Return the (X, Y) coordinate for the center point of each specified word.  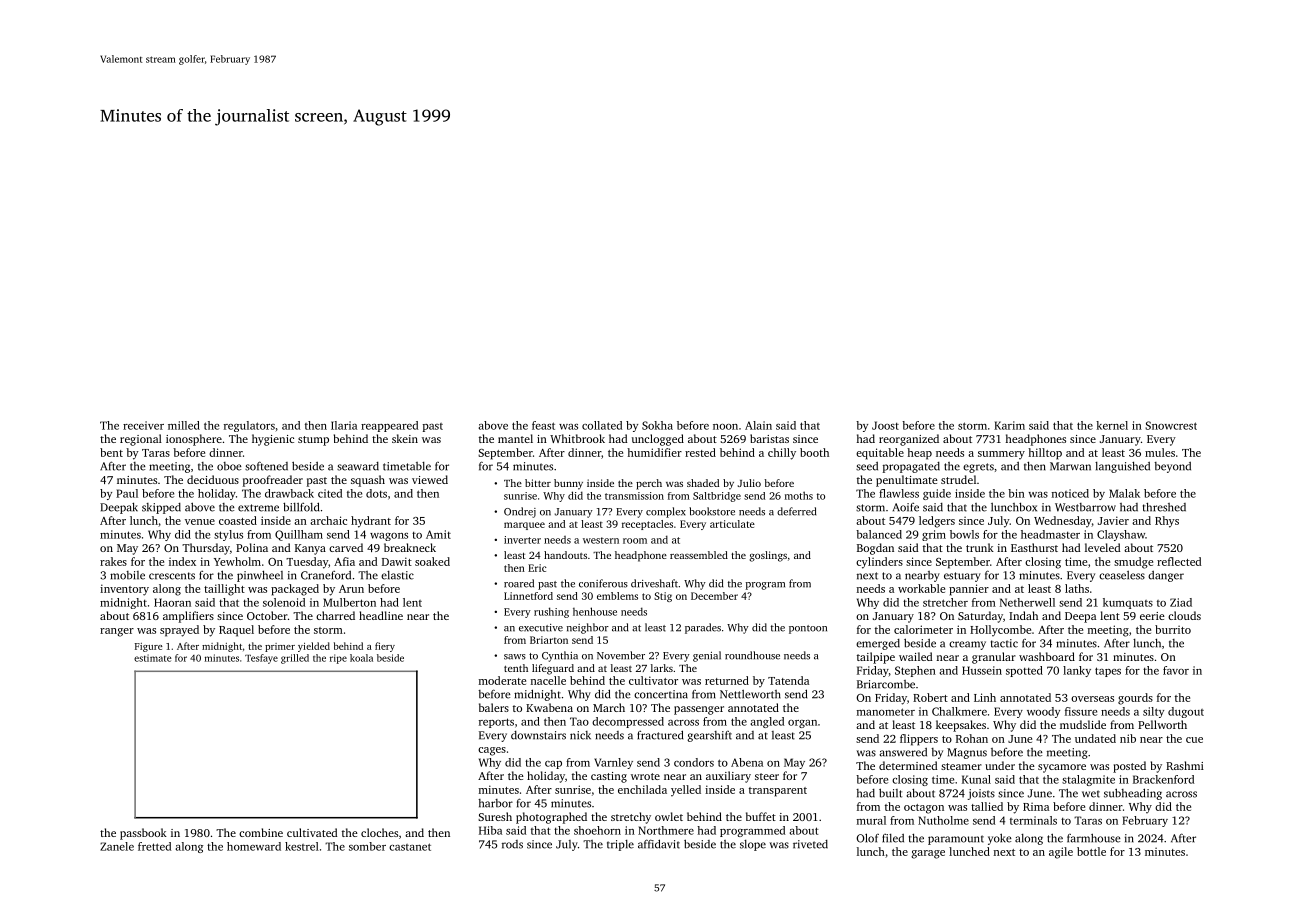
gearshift (709, 736)
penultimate (907, 481)
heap (919, 454)
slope (753, 845)
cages (492, 751)
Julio (749, 483)
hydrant (371, 522)
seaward (358, 466)
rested (700, 452)
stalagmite (1088, 780)
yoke (1000, 839)
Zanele (117, 846)
